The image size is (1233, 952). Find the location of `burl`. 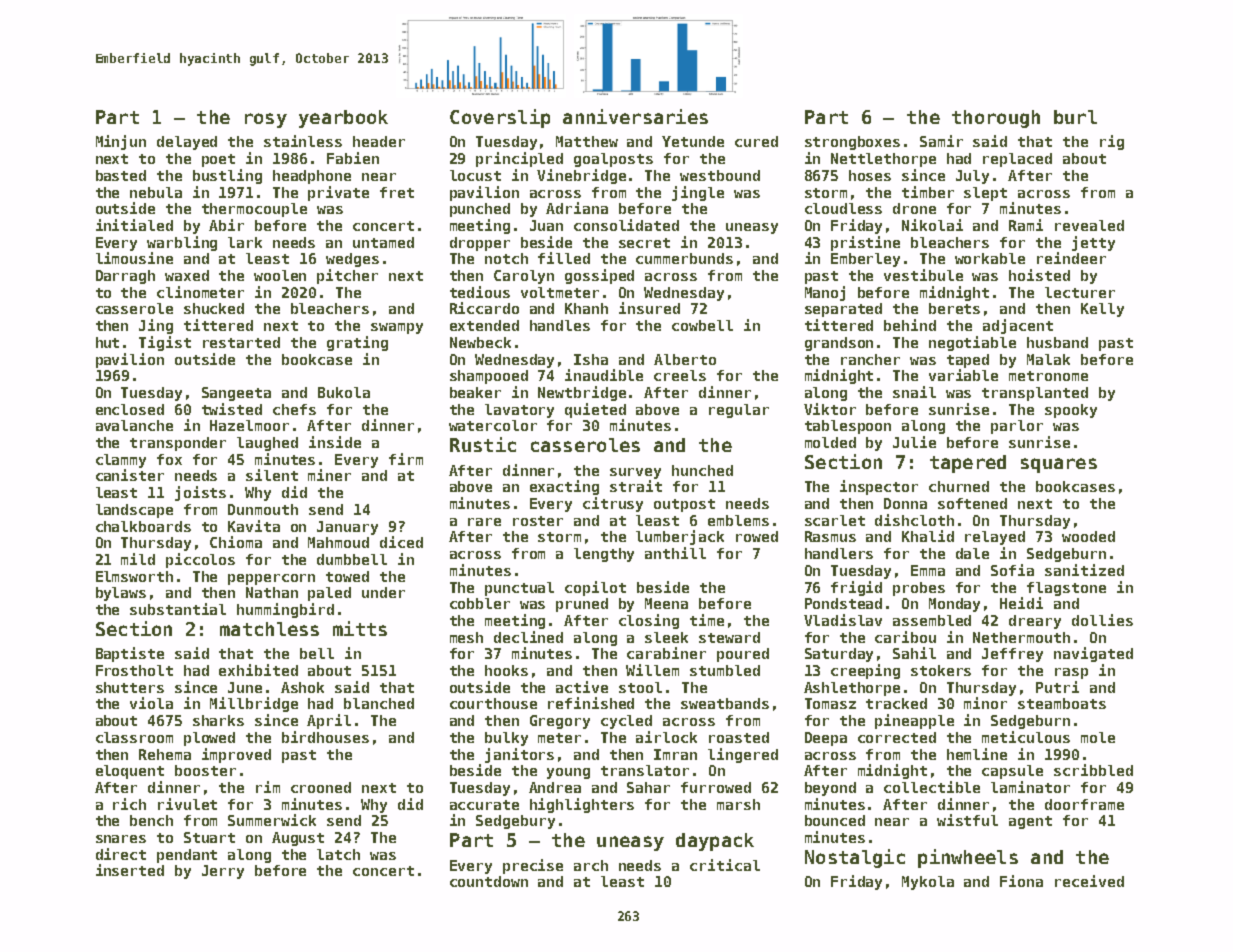

burl is located at coordinates (1075, 117).
